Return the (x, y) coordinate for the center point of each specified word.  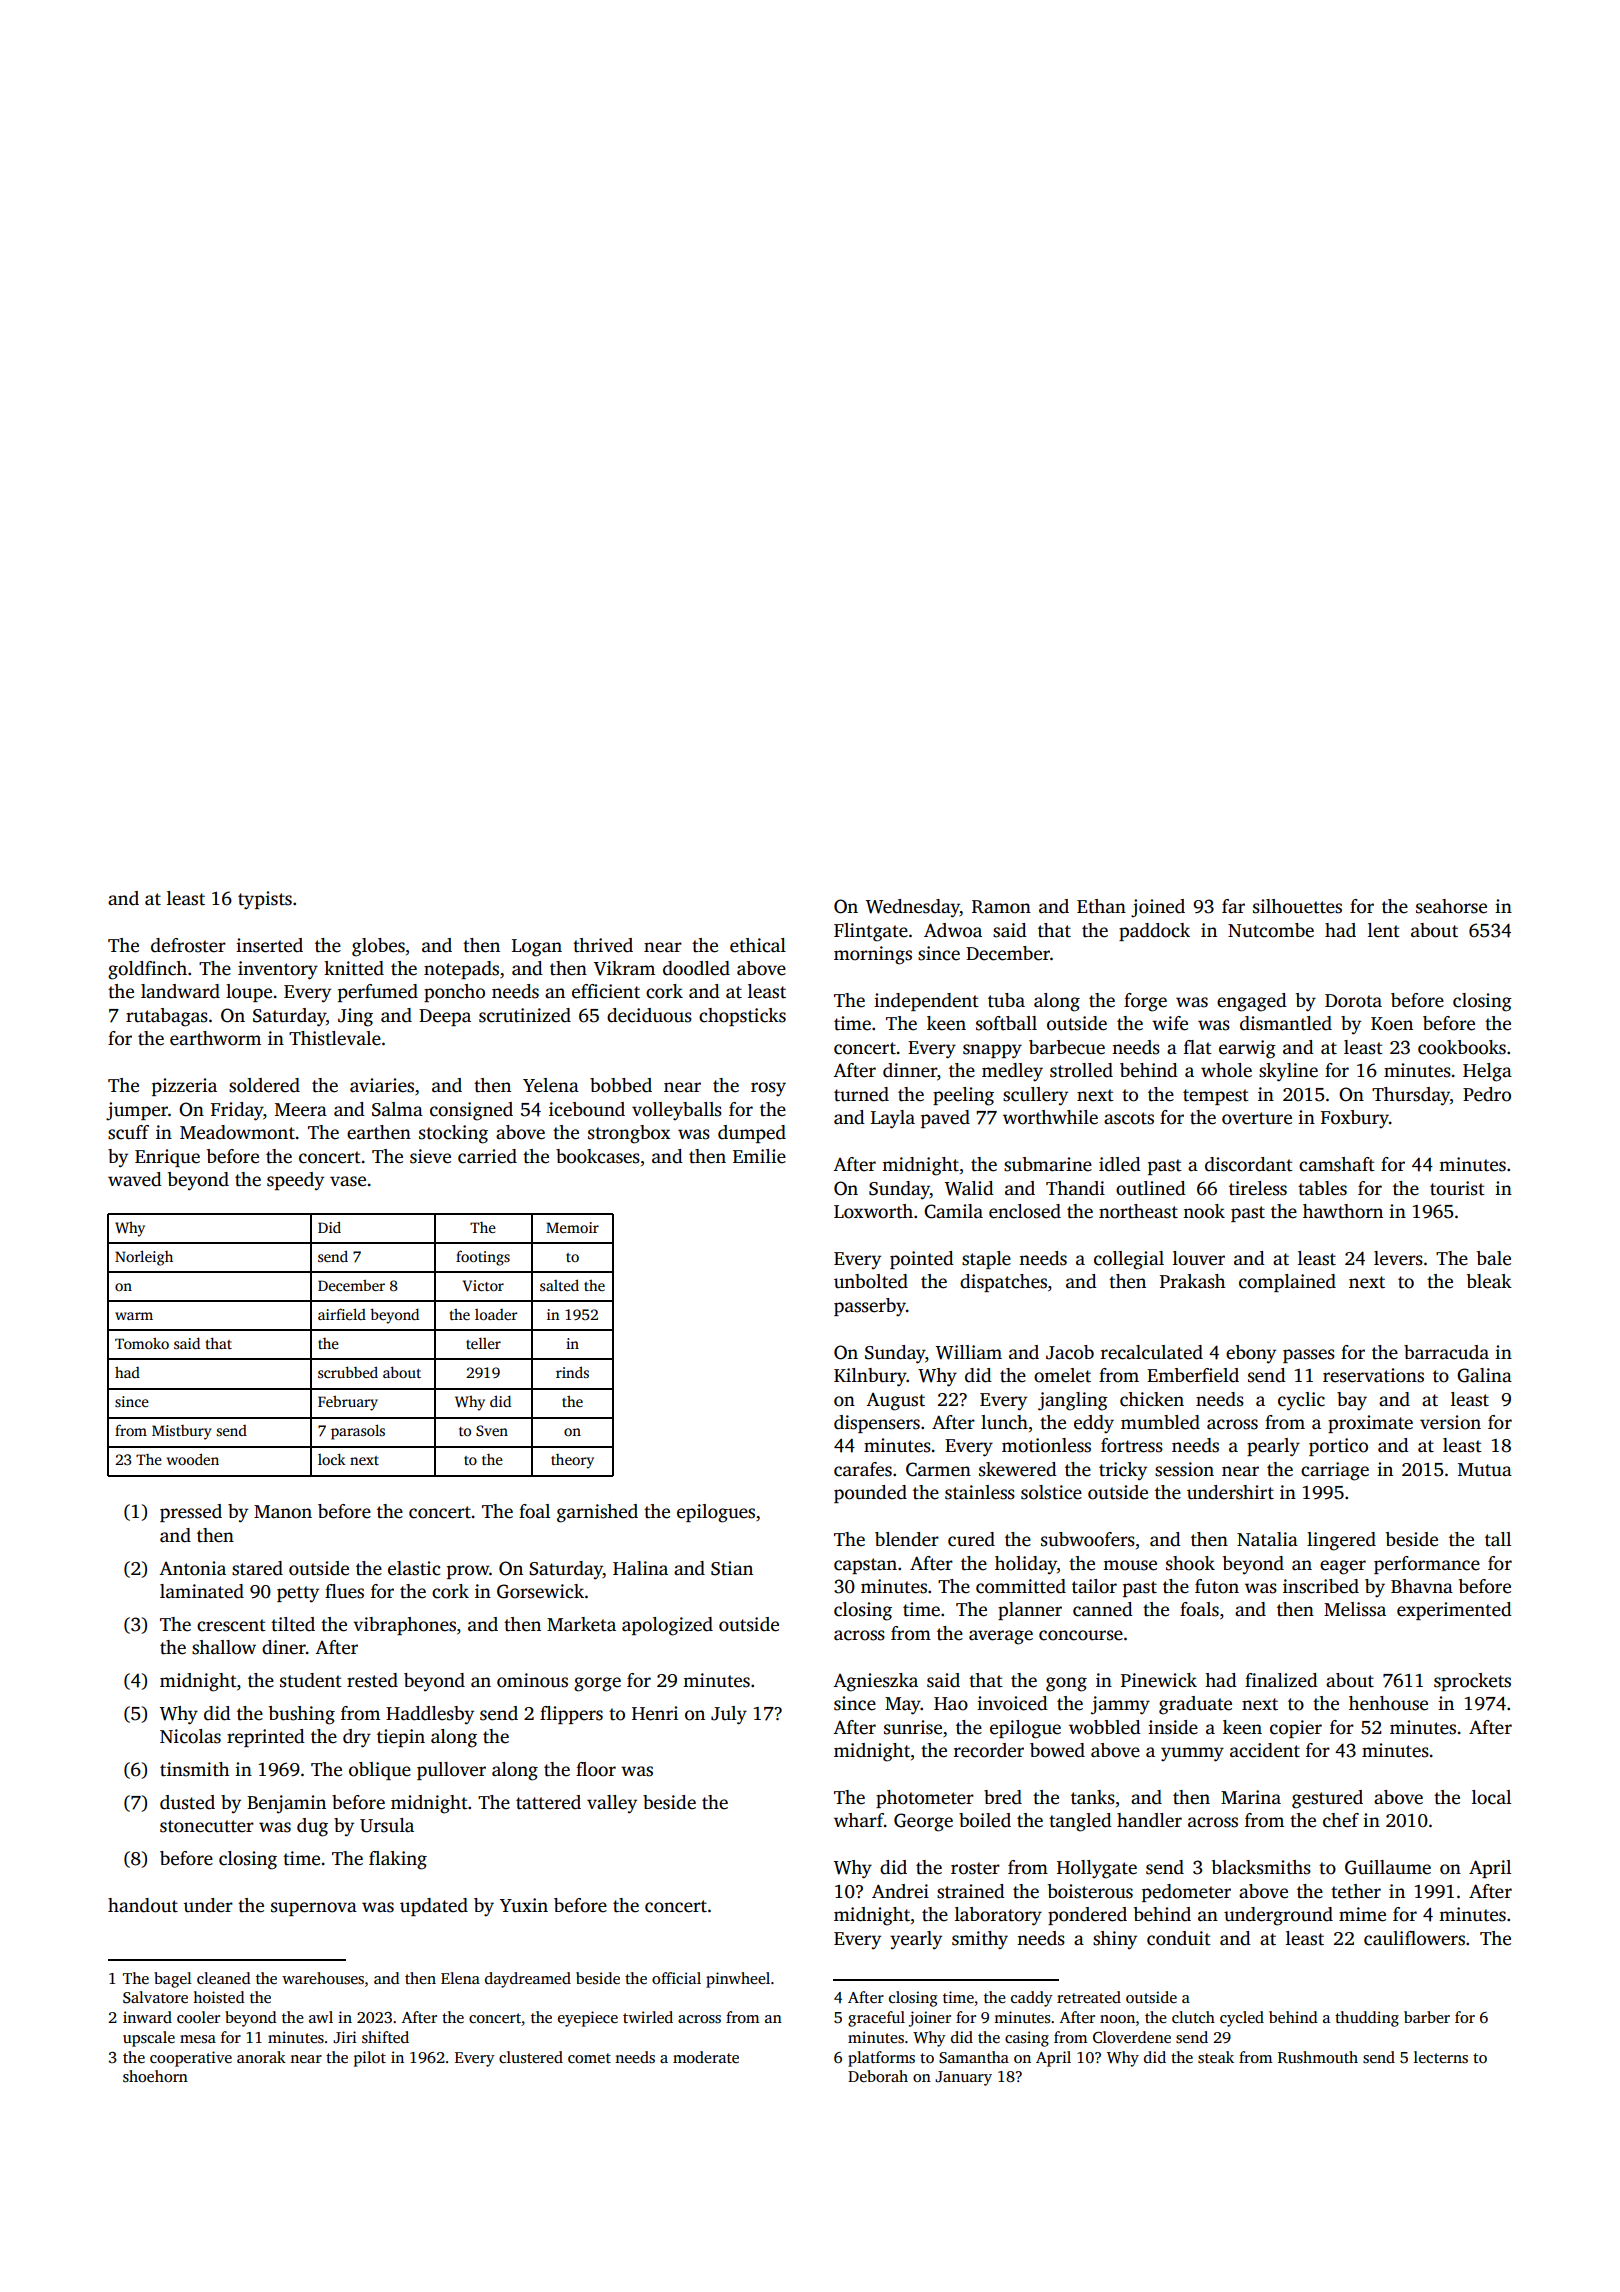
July (729, 1715)
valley (612, 1804)
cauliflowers (1414, 1938)
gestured (1327, 1799)
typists (265, 900)
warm (134, 1316)
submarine (1048, 1164)
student (311, 1680)
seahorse (1451, 906)
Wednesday (913, 908)
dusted (187, 1802)
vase (348, 1181)
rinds (572, 1372)
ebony (1251, 1354)
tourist (1457, 1188)
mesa (198, 2039)
